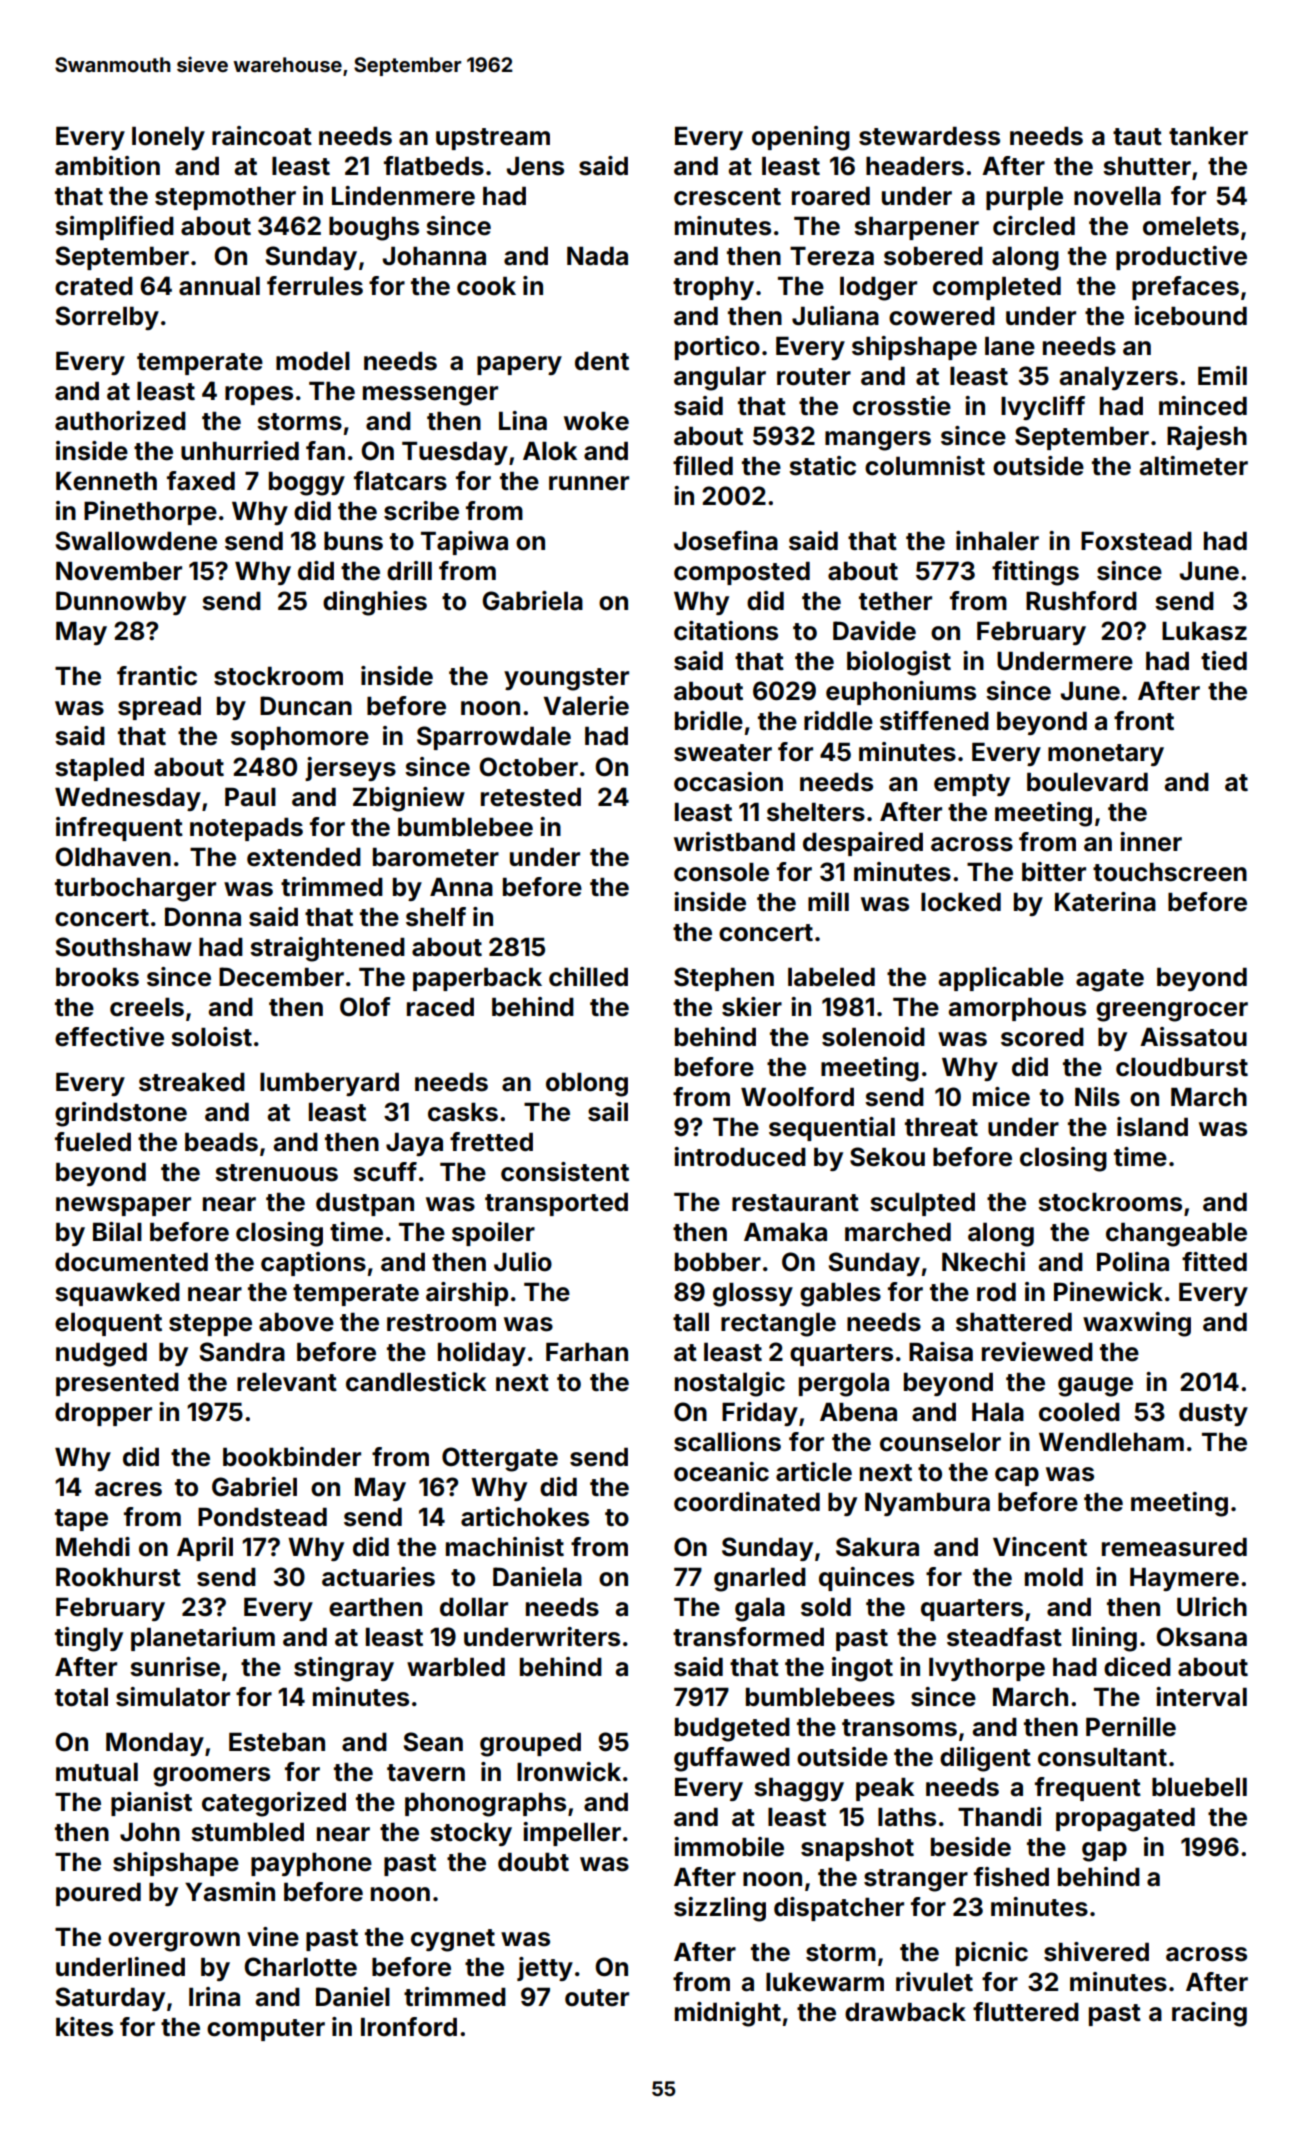 This screenshot has height=2146, width=1303. What do you see at coordinates (168, 138) in the screenshot?
I see `lonely` at bounding box center [168, 138].
